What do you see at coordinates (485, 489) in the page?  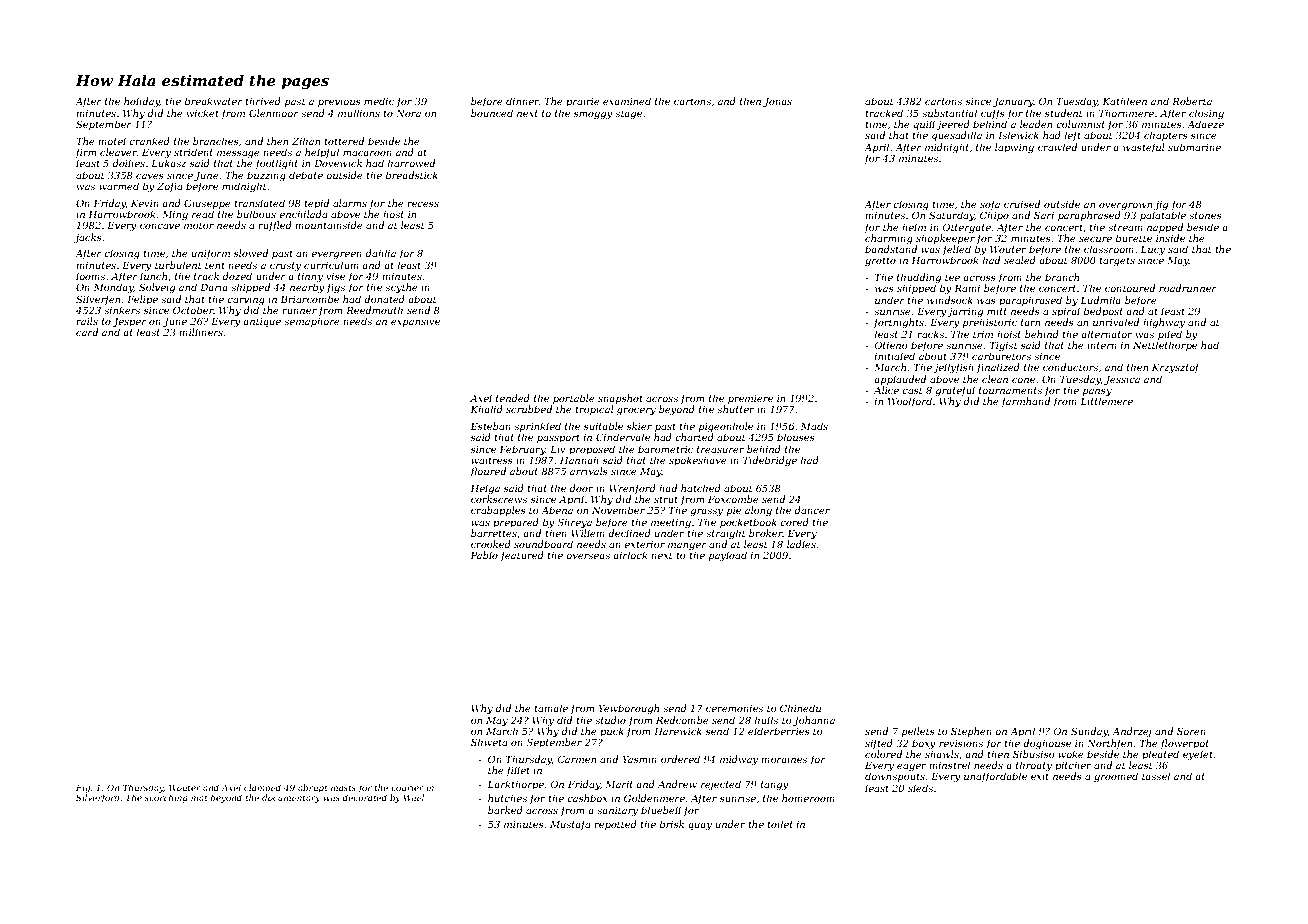 I see `Helga` at bounding box center [485, 489].
